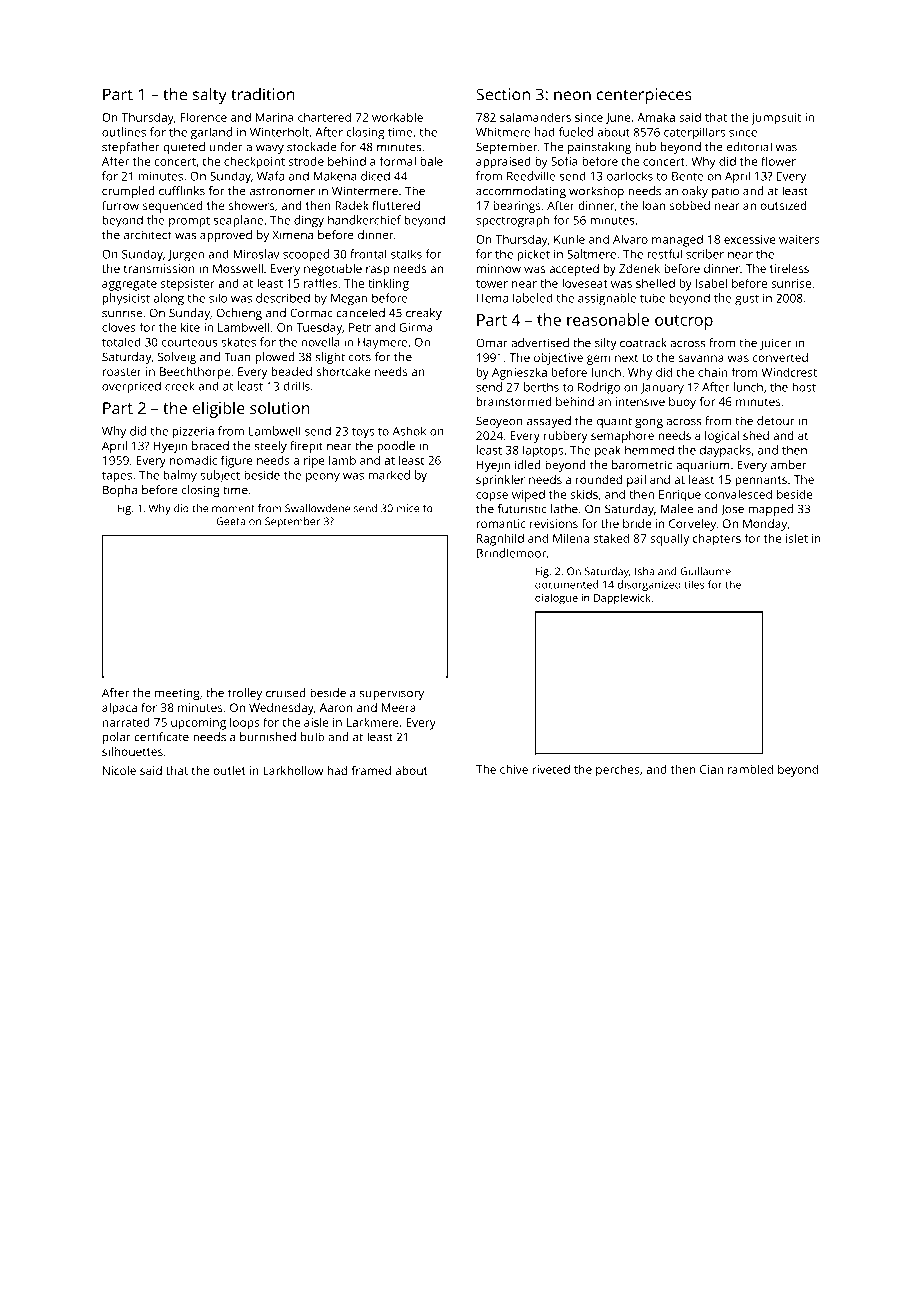  I want to click on buoy, so click(682, 403).
